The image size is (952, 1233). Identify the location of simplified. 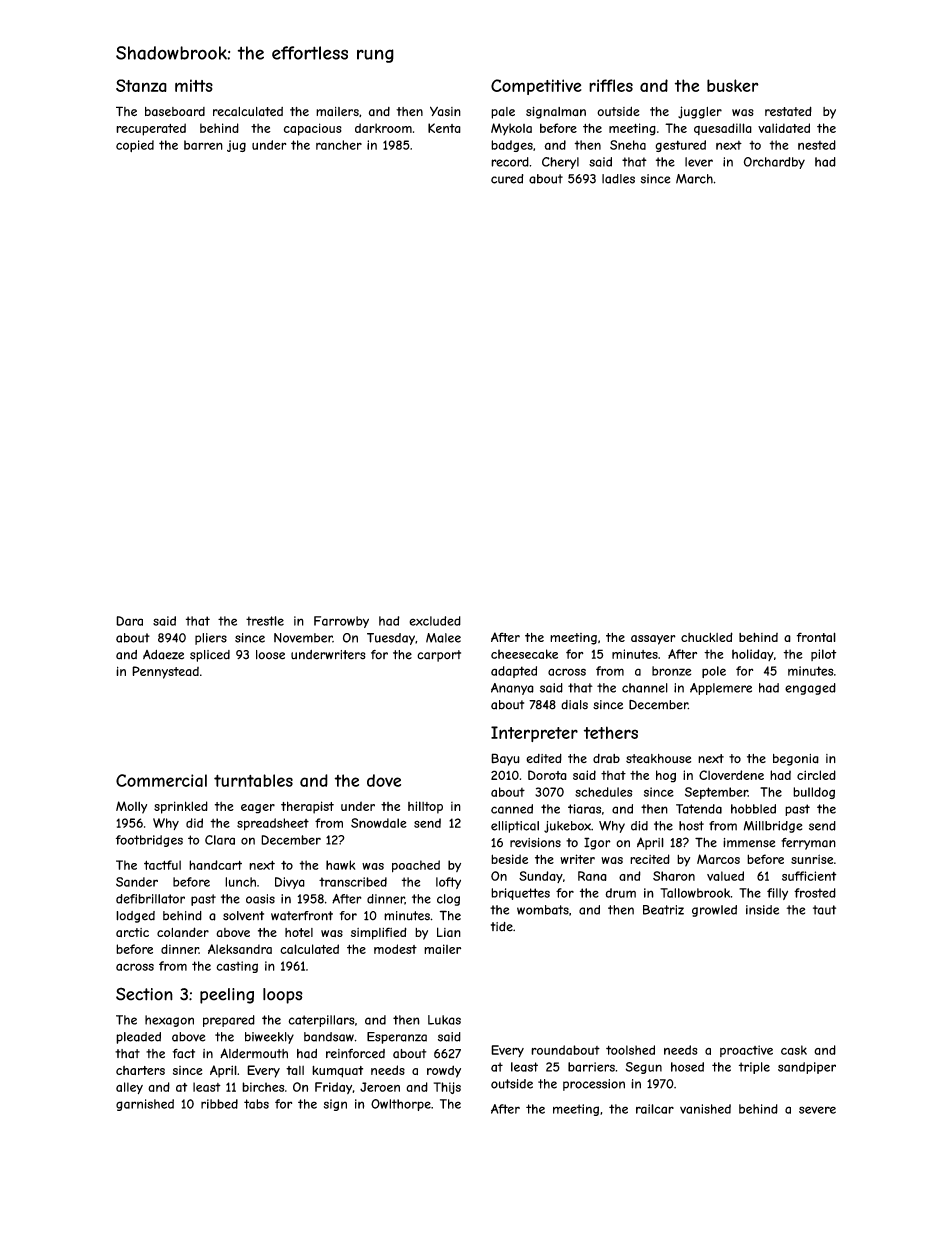
(379, 933).
